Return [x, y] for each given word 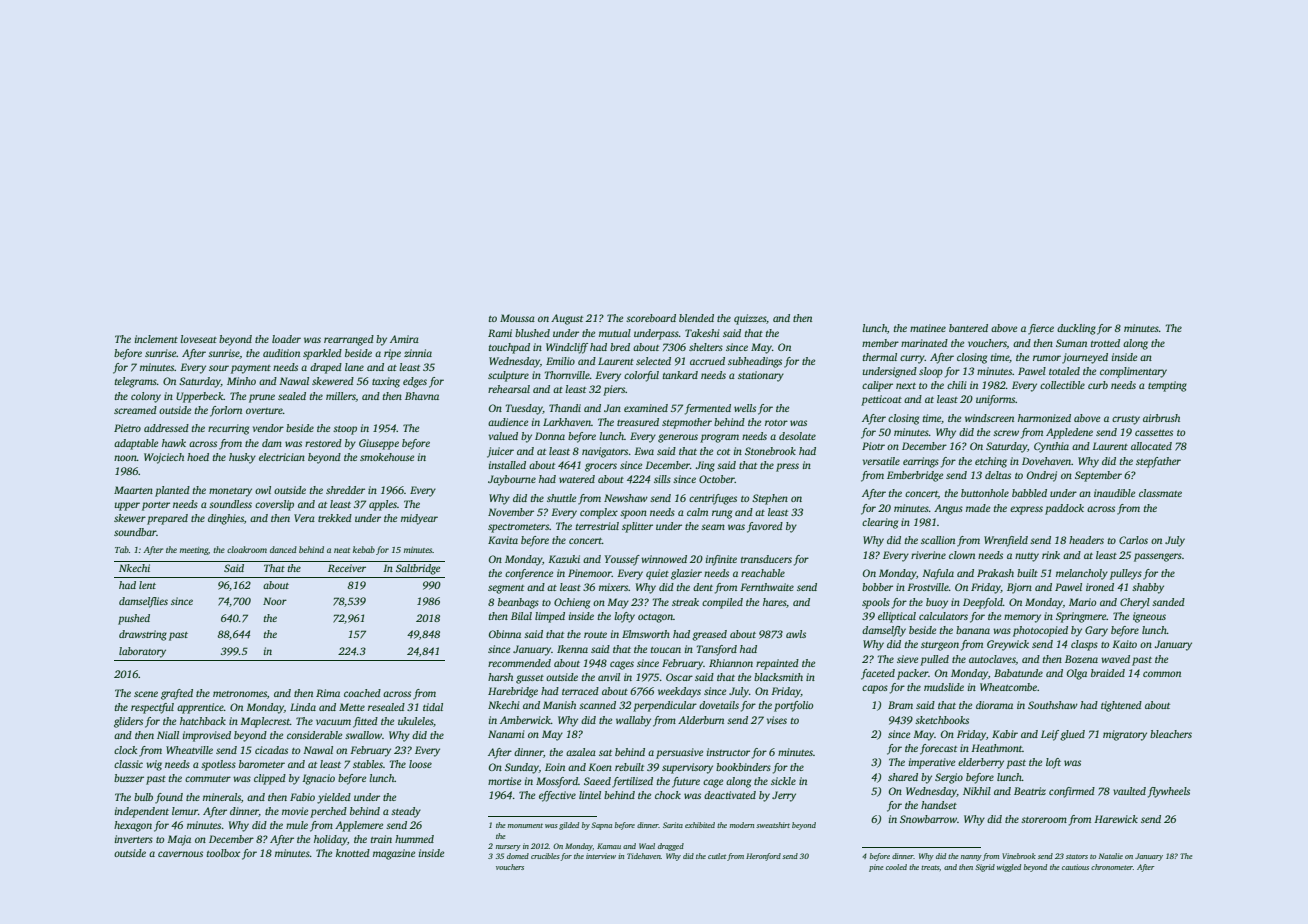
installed [507, 465]
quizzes [750, 319]
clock [125, 750]
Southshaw [1053, 705]
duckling [1076, 329]
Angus [948, 509]
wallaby [633, 721]
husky [242, 458]
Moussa [517, 318]
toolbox [223, 853]
